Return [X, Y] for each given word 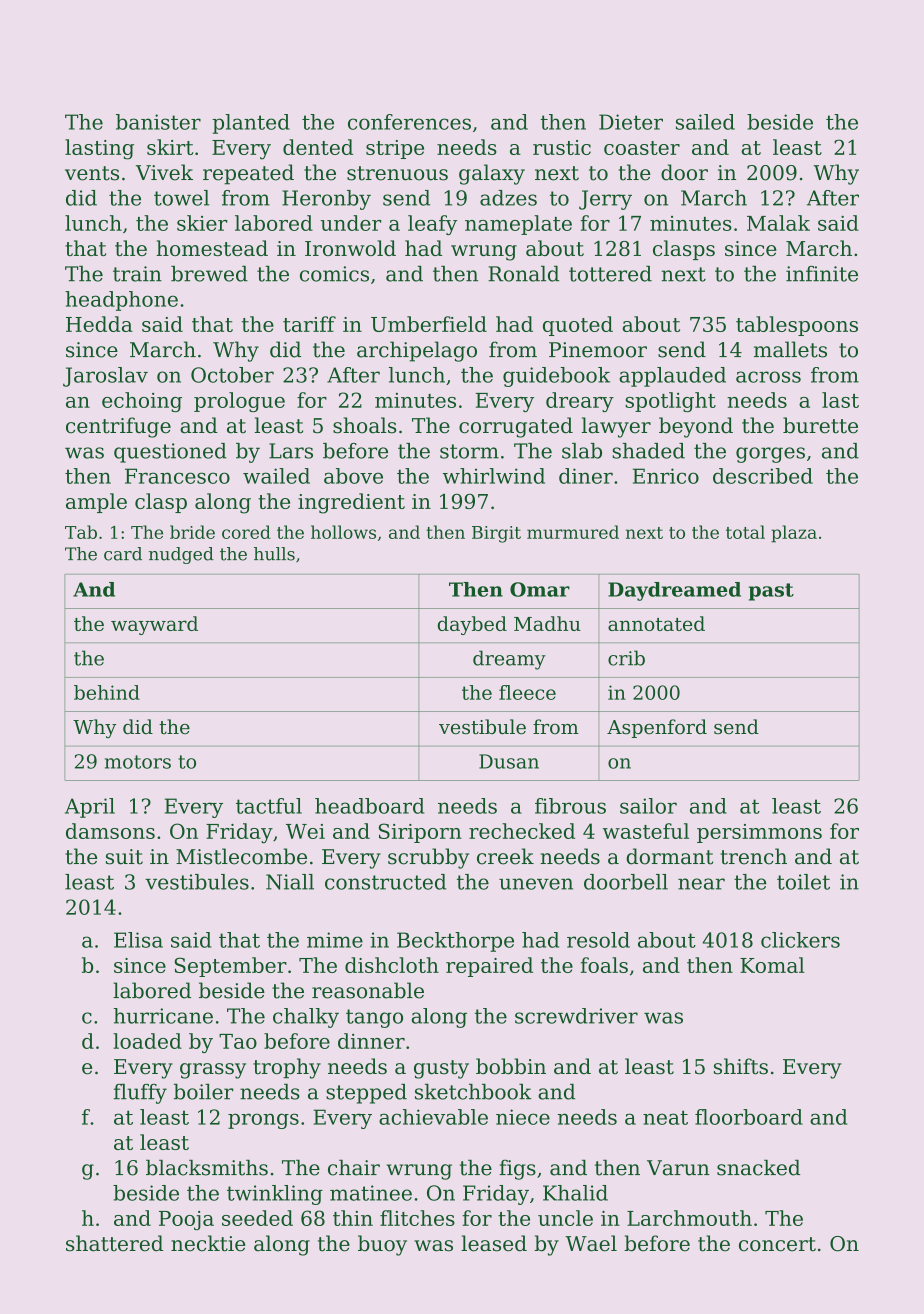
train [137, 274]
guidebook [556, 377]
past [771, 592]
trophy [287, 1068]
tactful [269, 806]
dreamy [509, 660]
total [745, 532]
